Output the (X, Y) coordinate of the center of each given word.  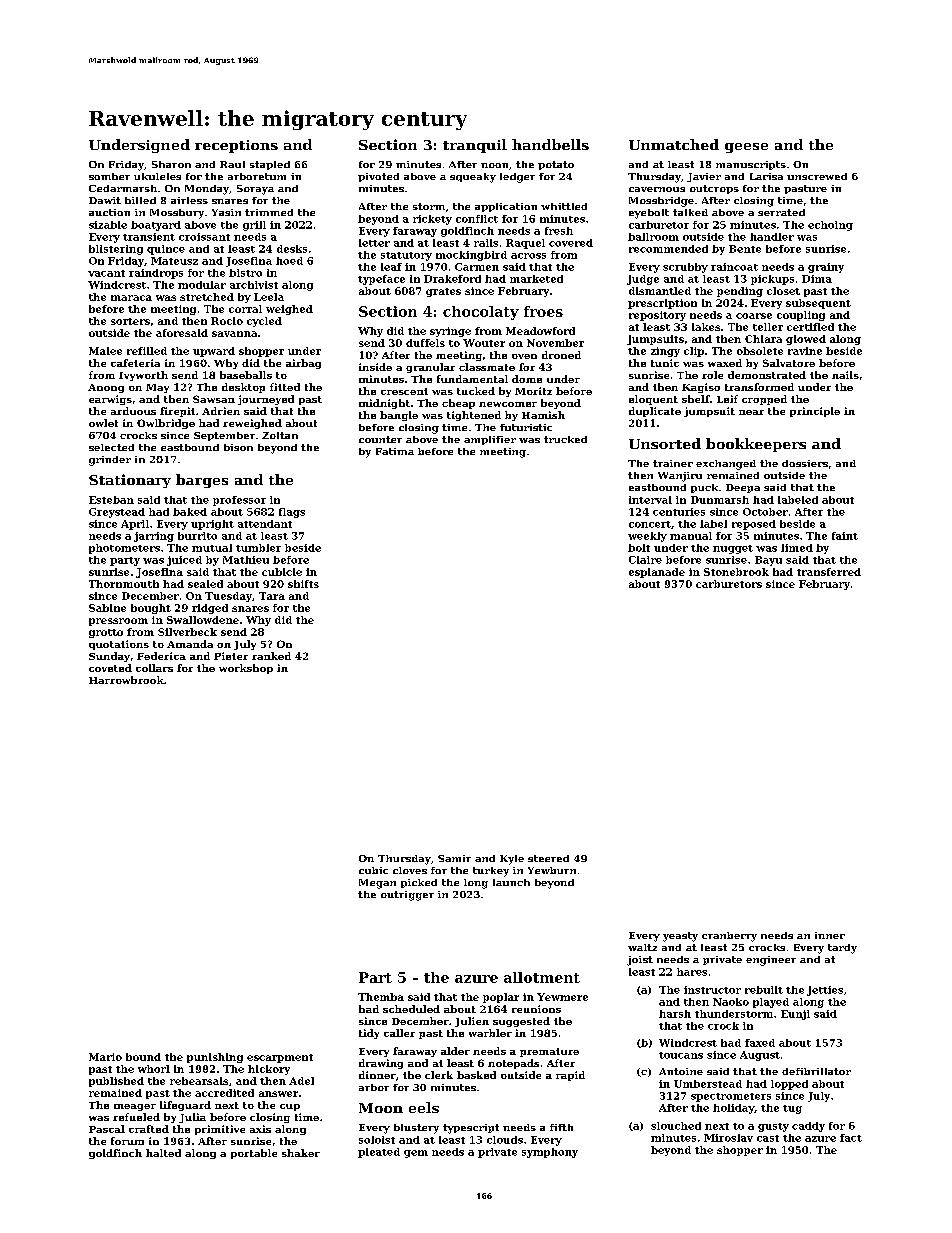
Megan (377, 884)
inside (375, 367)
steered (548, 858)
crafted (149, 1129)
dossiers (805, 463)
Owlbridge (166, 424)
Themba (381, 997)
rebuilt (764, 990)
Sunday (109, 657)
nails (845, 375)
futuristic (526, 427)
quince (166, 250)
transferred (829, 572)
